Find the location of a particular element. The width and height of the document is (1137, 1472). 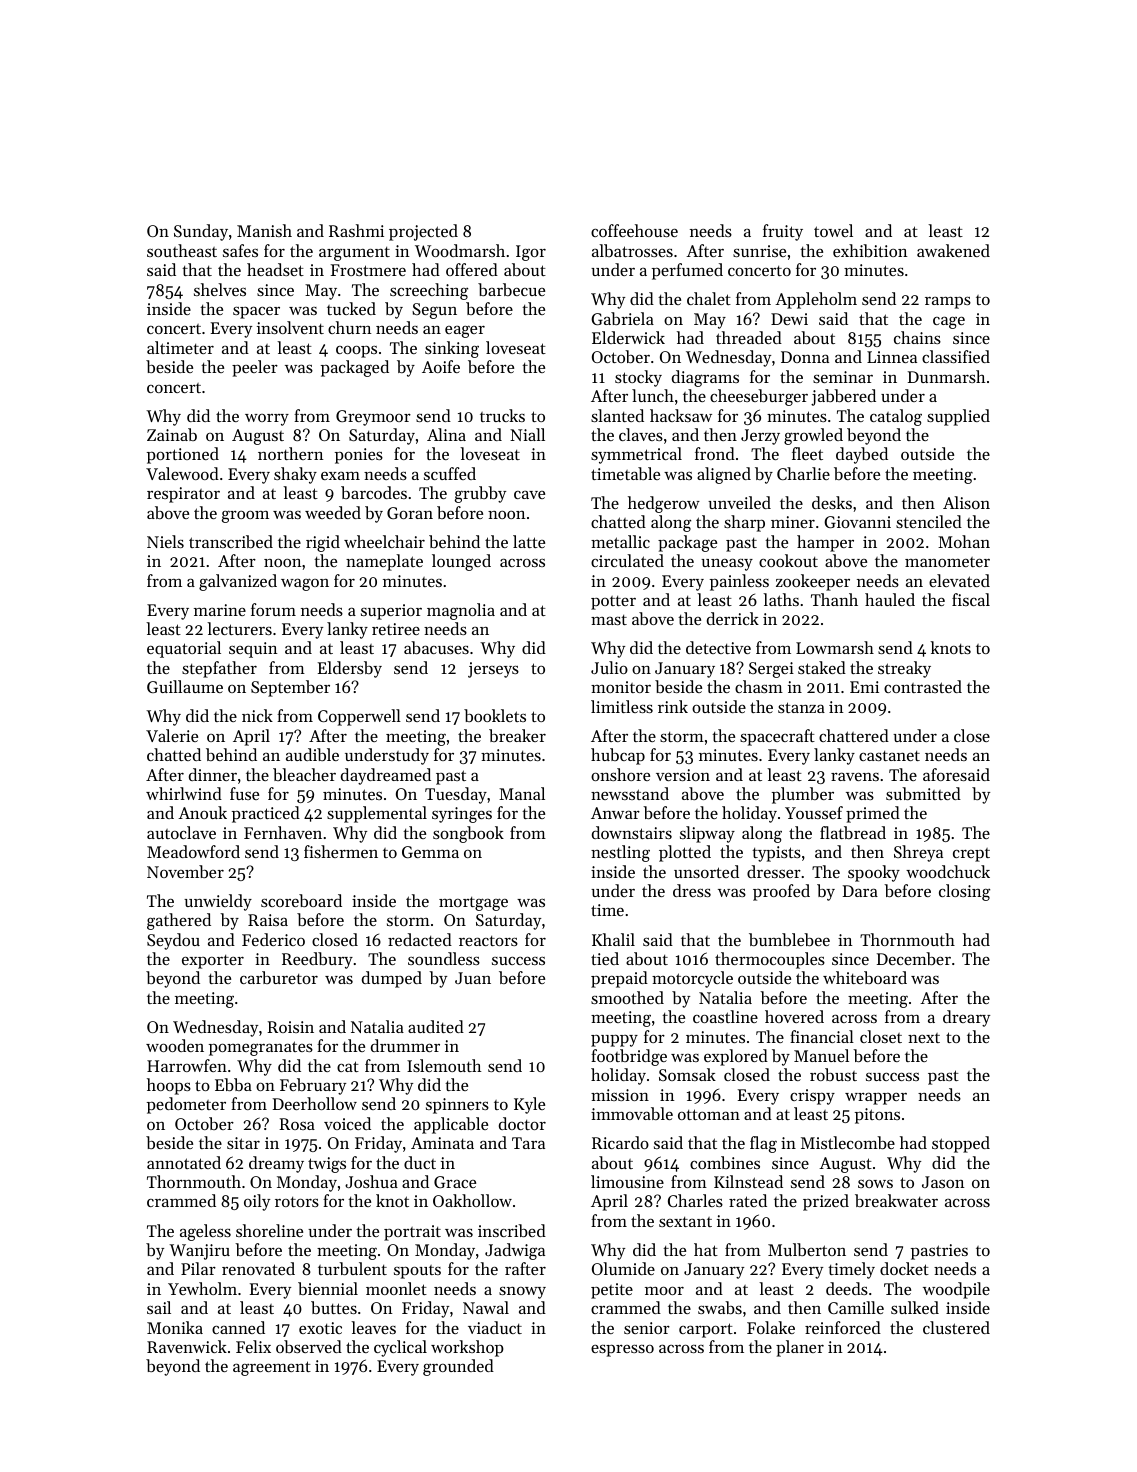

reactors is located at coordinates (488, 941).
